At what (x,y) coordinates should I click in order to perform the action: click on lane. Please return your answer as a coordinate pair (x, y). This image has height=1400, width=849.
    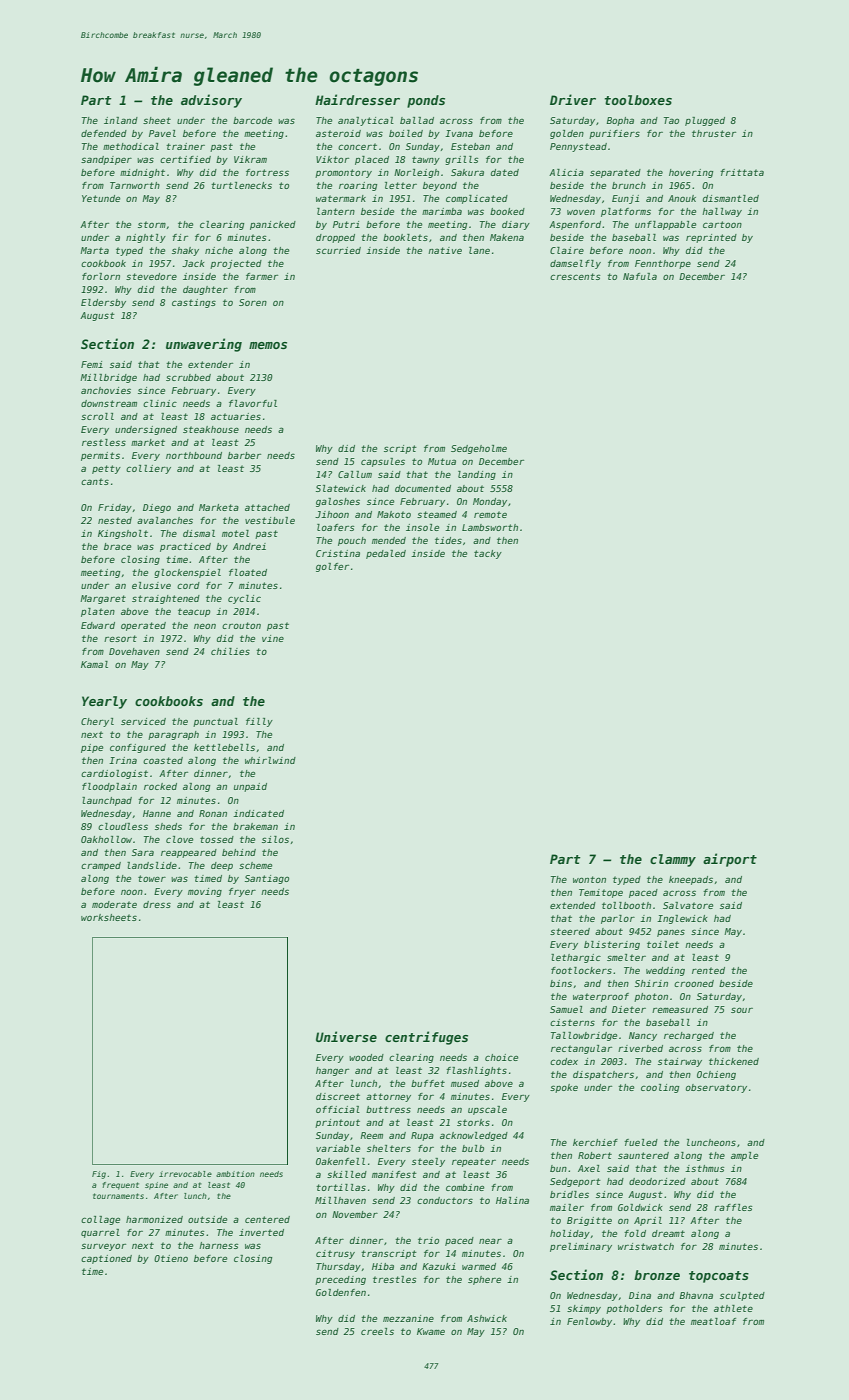
    Looking at the image, I should click on (479, 250).
